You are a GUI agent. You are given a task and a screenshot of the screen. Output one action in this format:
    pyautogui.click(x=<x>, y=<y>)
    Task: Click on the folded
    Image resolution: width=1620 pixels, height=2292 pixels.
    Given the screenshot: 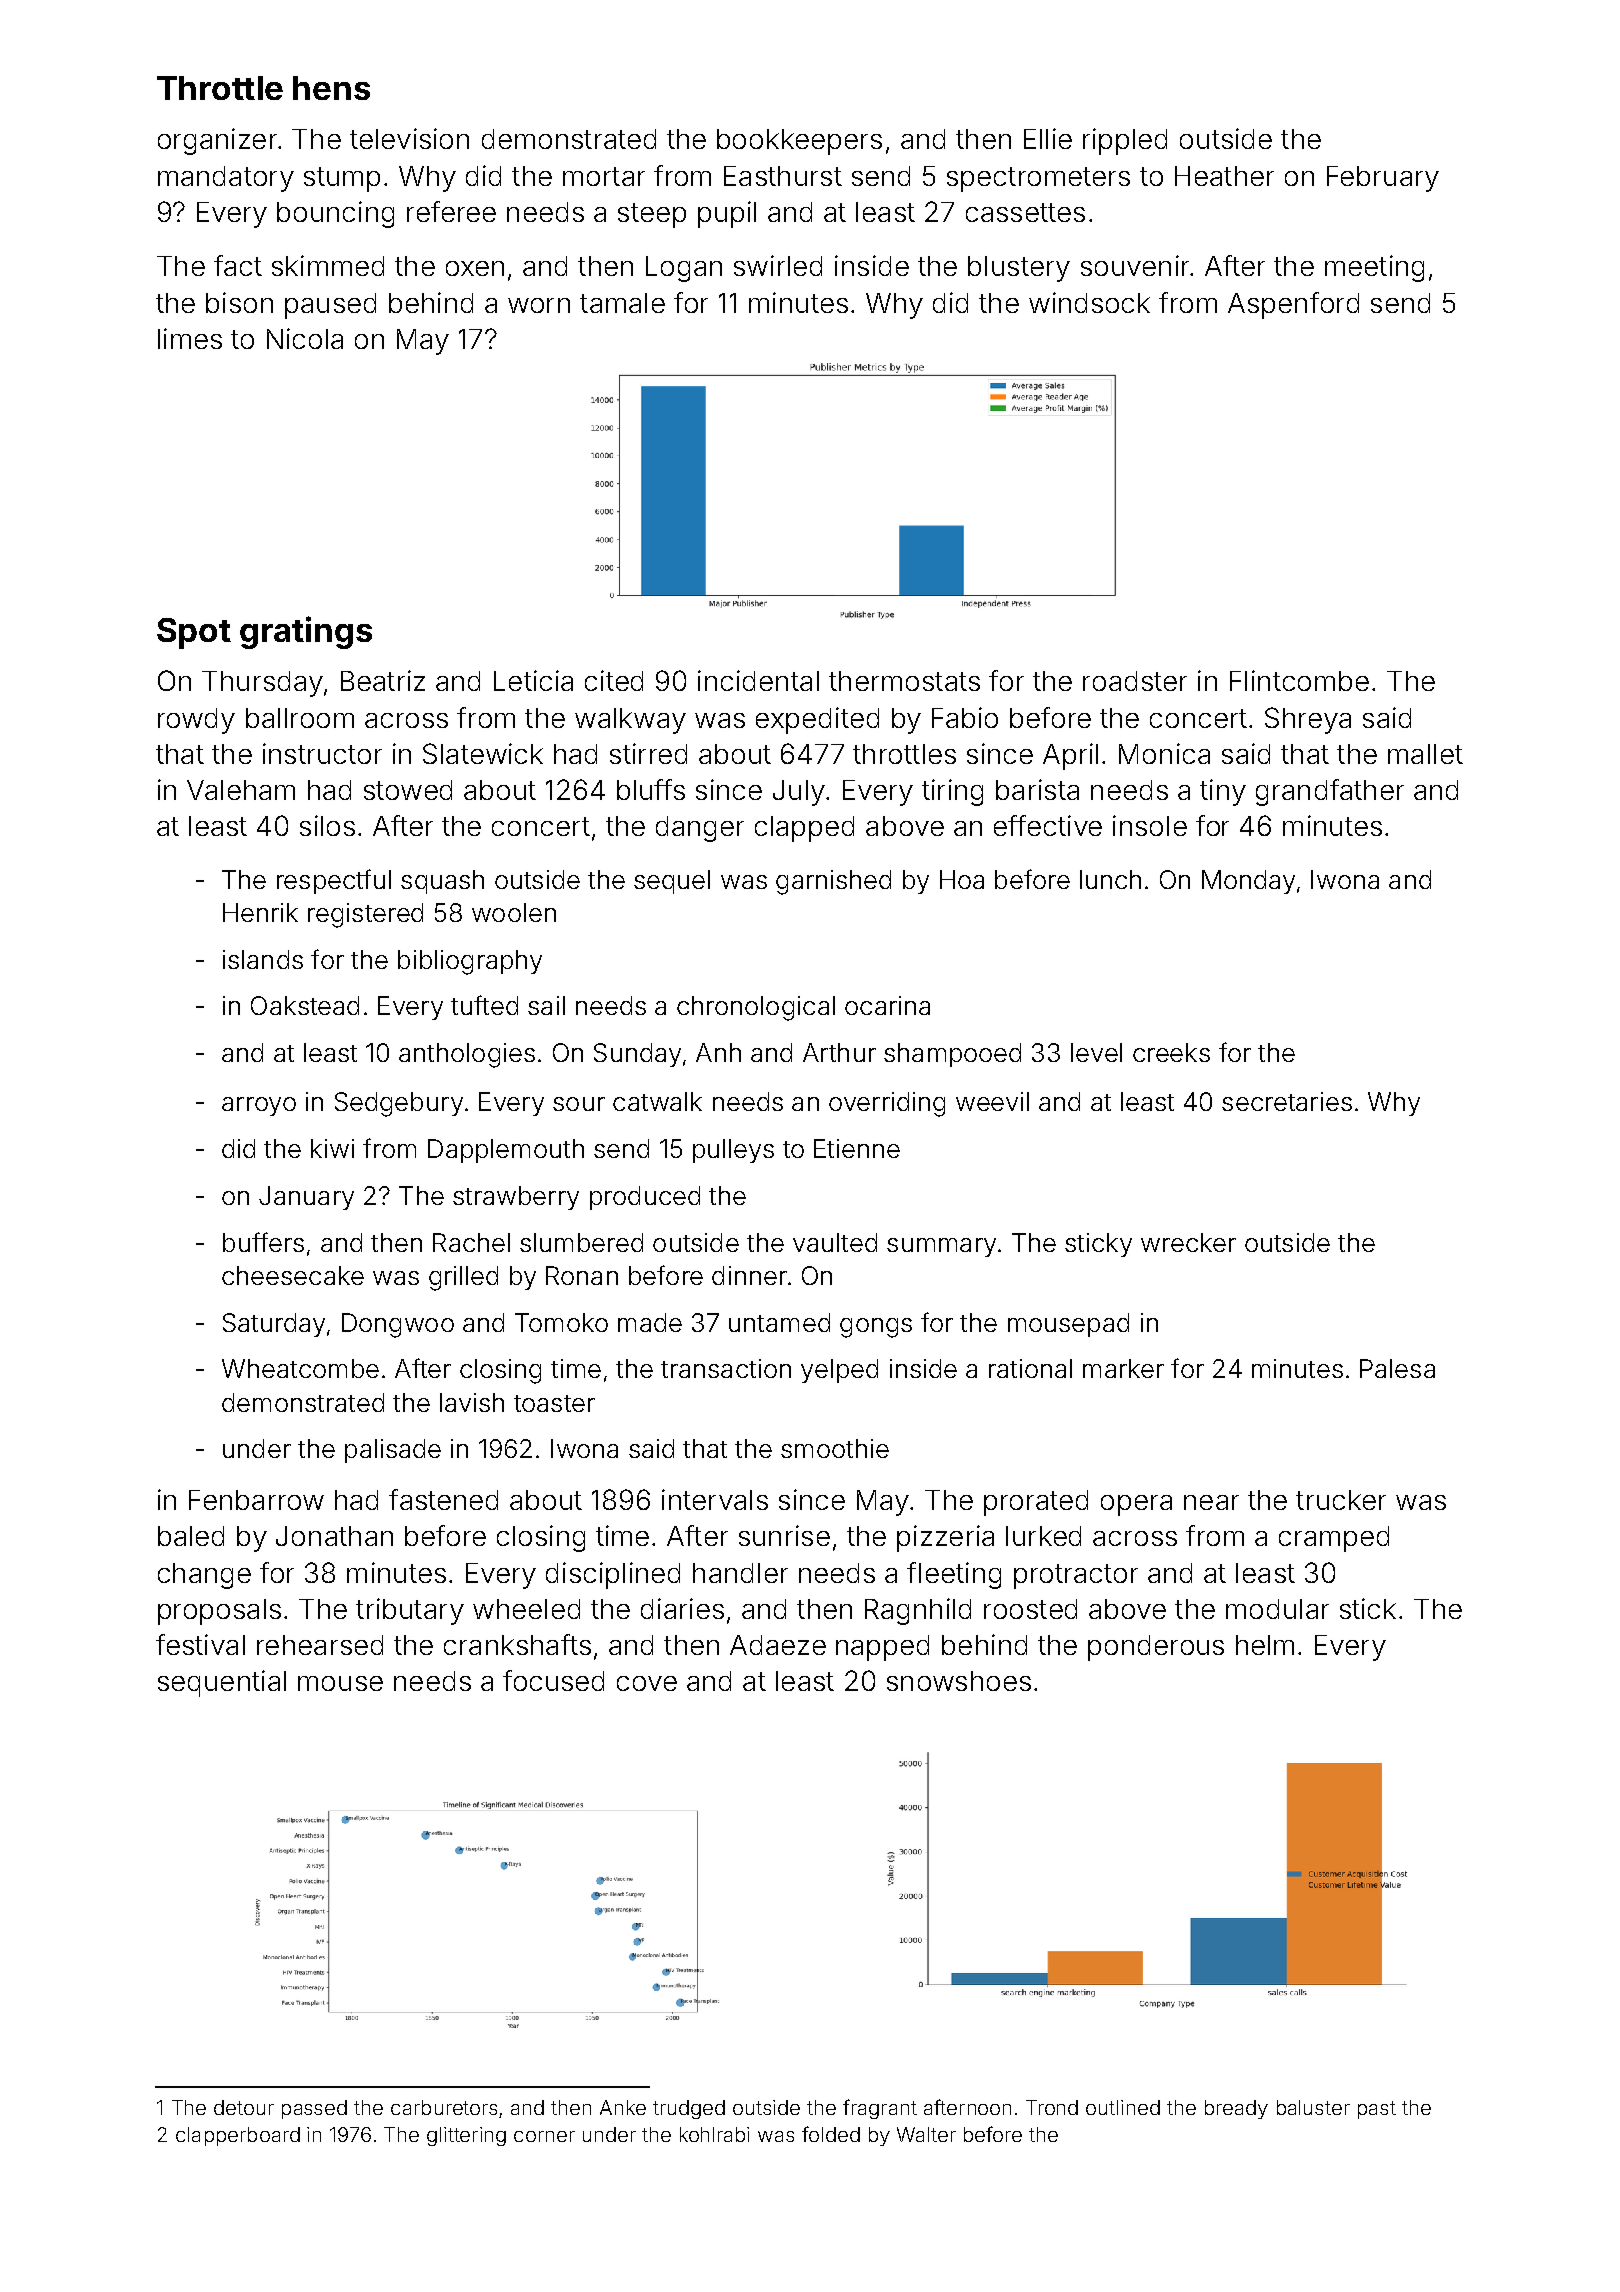 What is the action you would take?
    pyautogui.click(x=831, y=2134)
